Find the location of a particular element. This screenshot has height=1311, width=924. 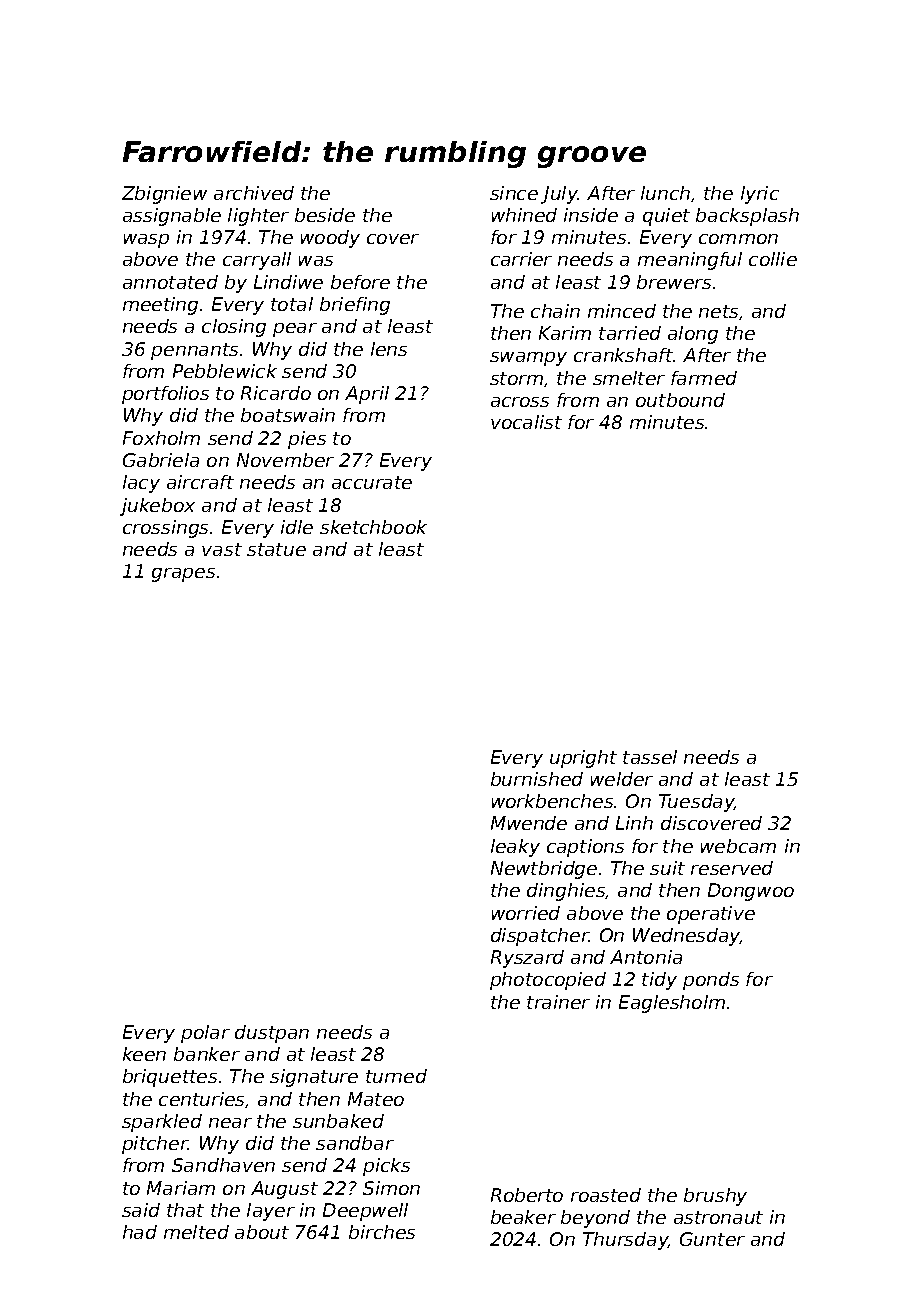

turned is located at coordinates (396, 1076).
